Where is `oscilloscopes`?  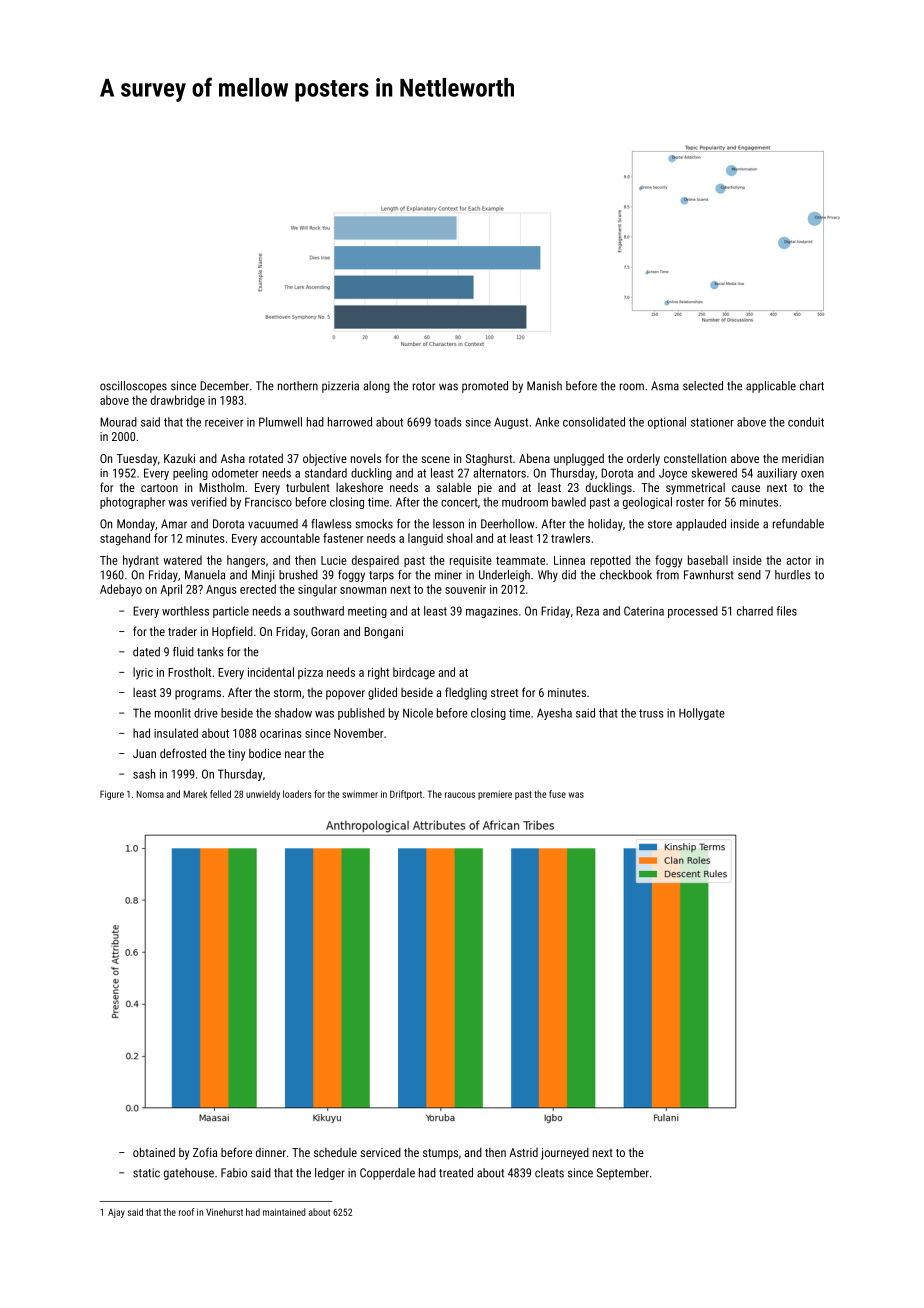 oscilloscopes is located at coordinates (133, 387).
